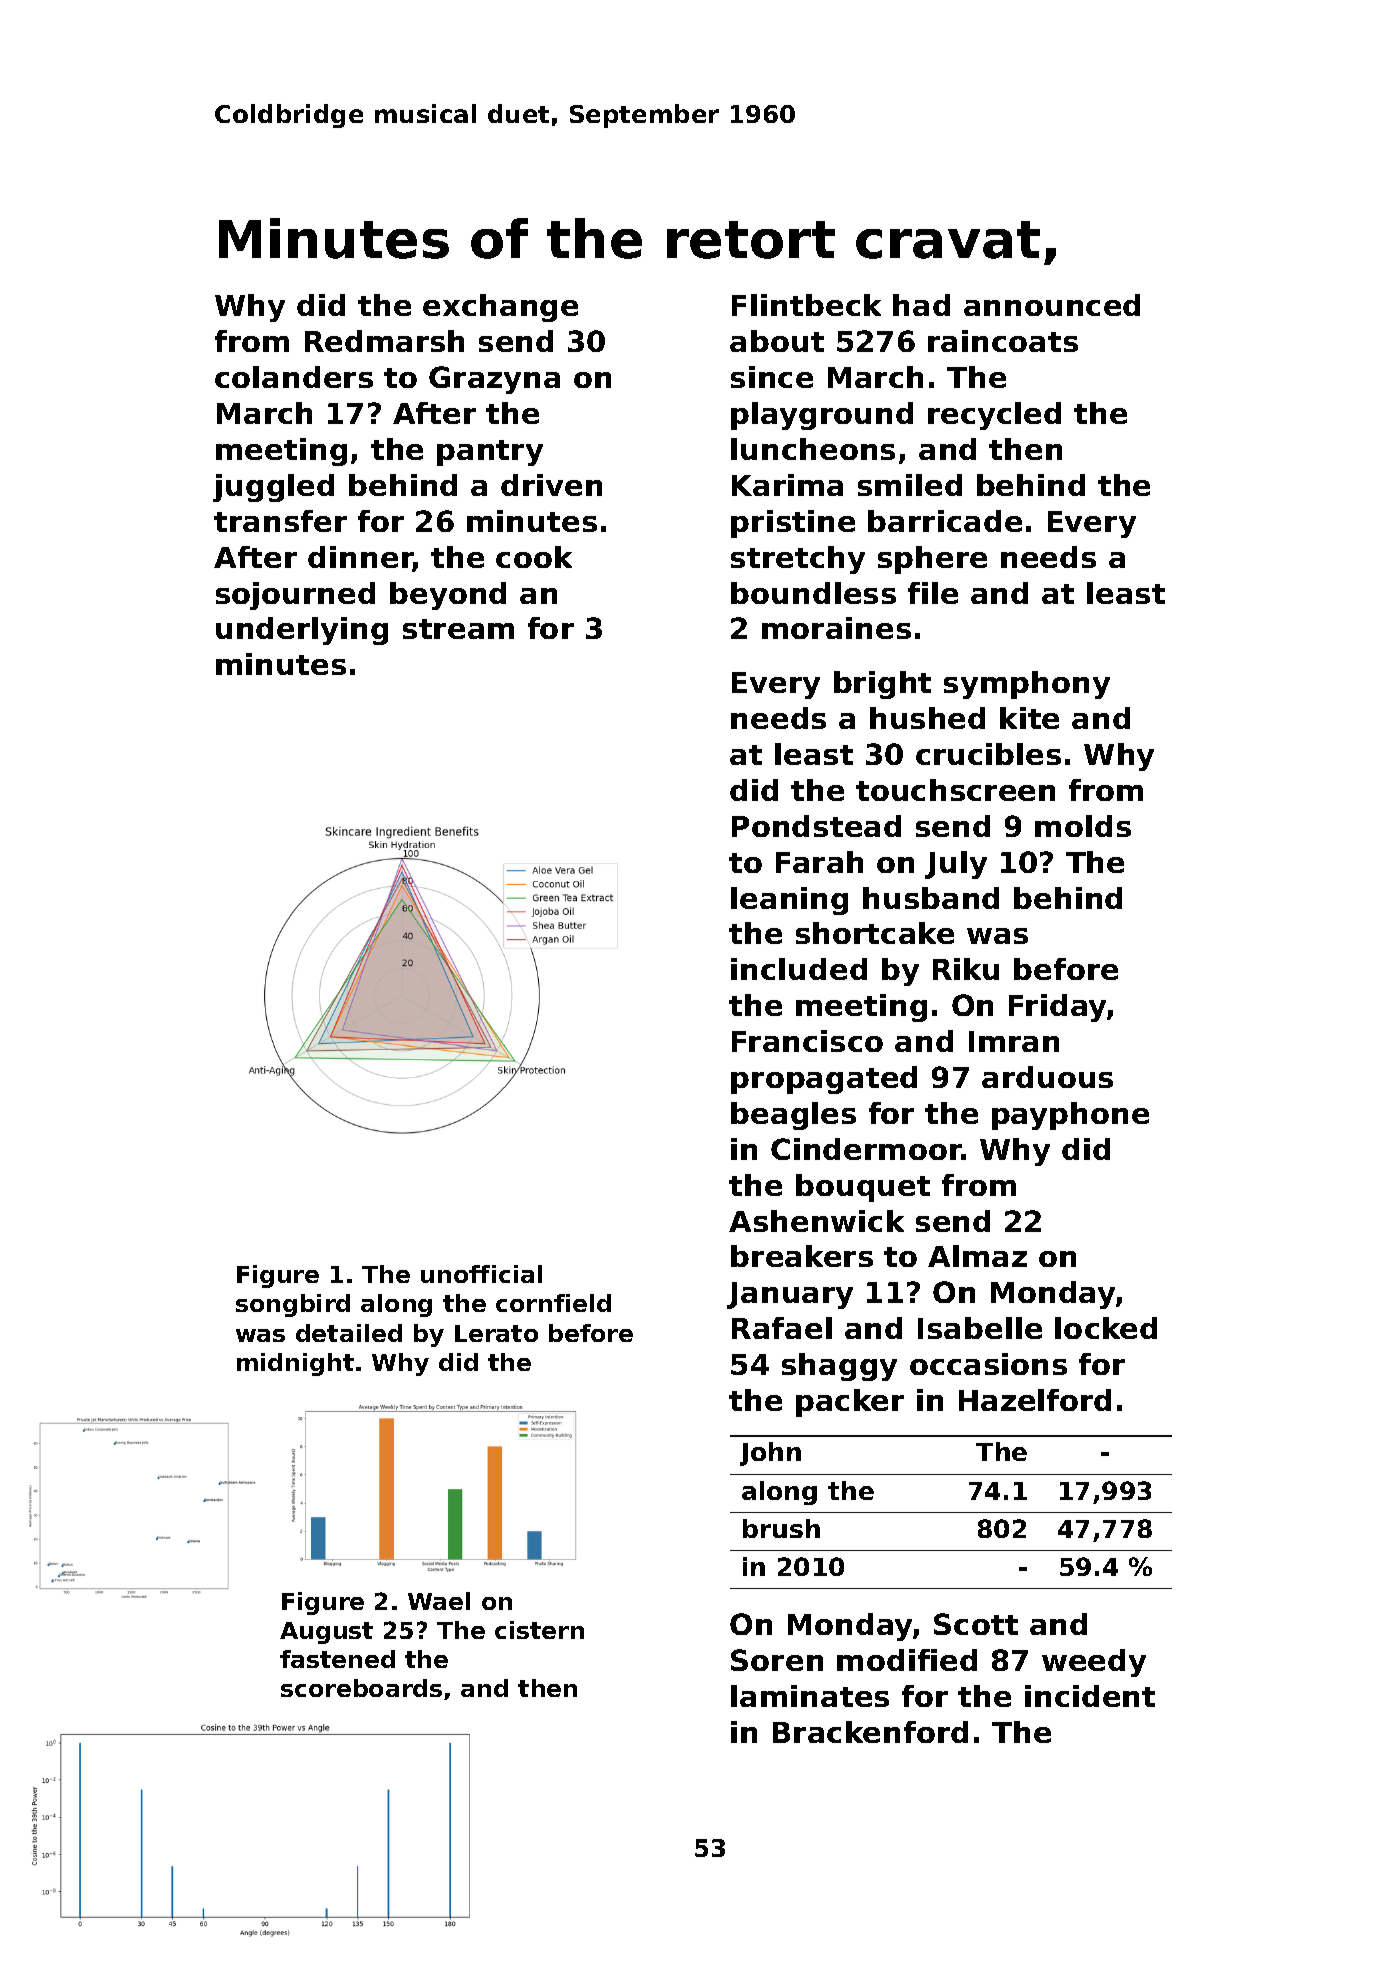 This screenshot has width=1386, height=1969. I want to click on incident, so click(1090, 1696).
